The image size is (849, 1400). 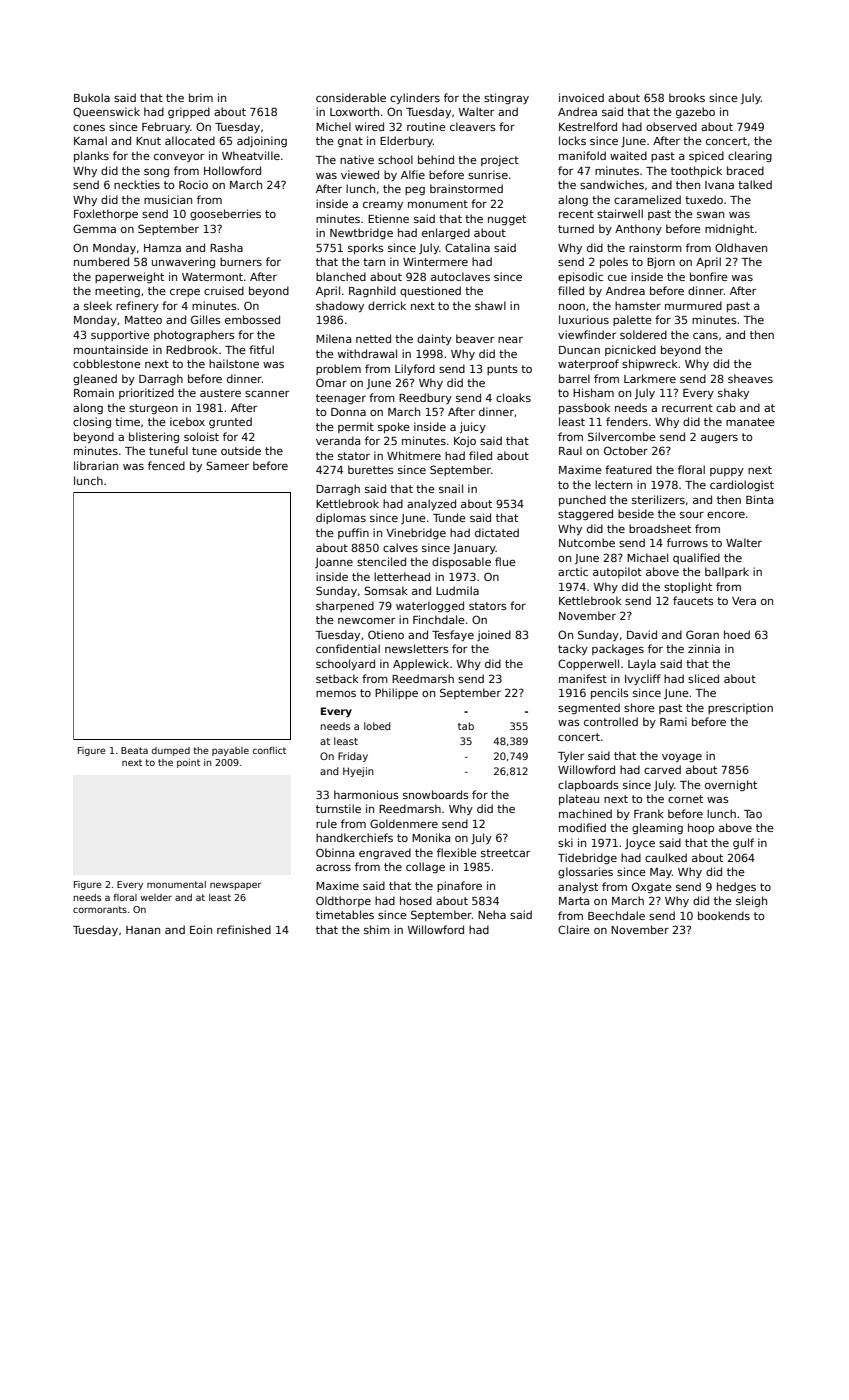 What do you see at coordinates (337, 678) in the image?
I see `setback` at bounding box center [337, 678].
